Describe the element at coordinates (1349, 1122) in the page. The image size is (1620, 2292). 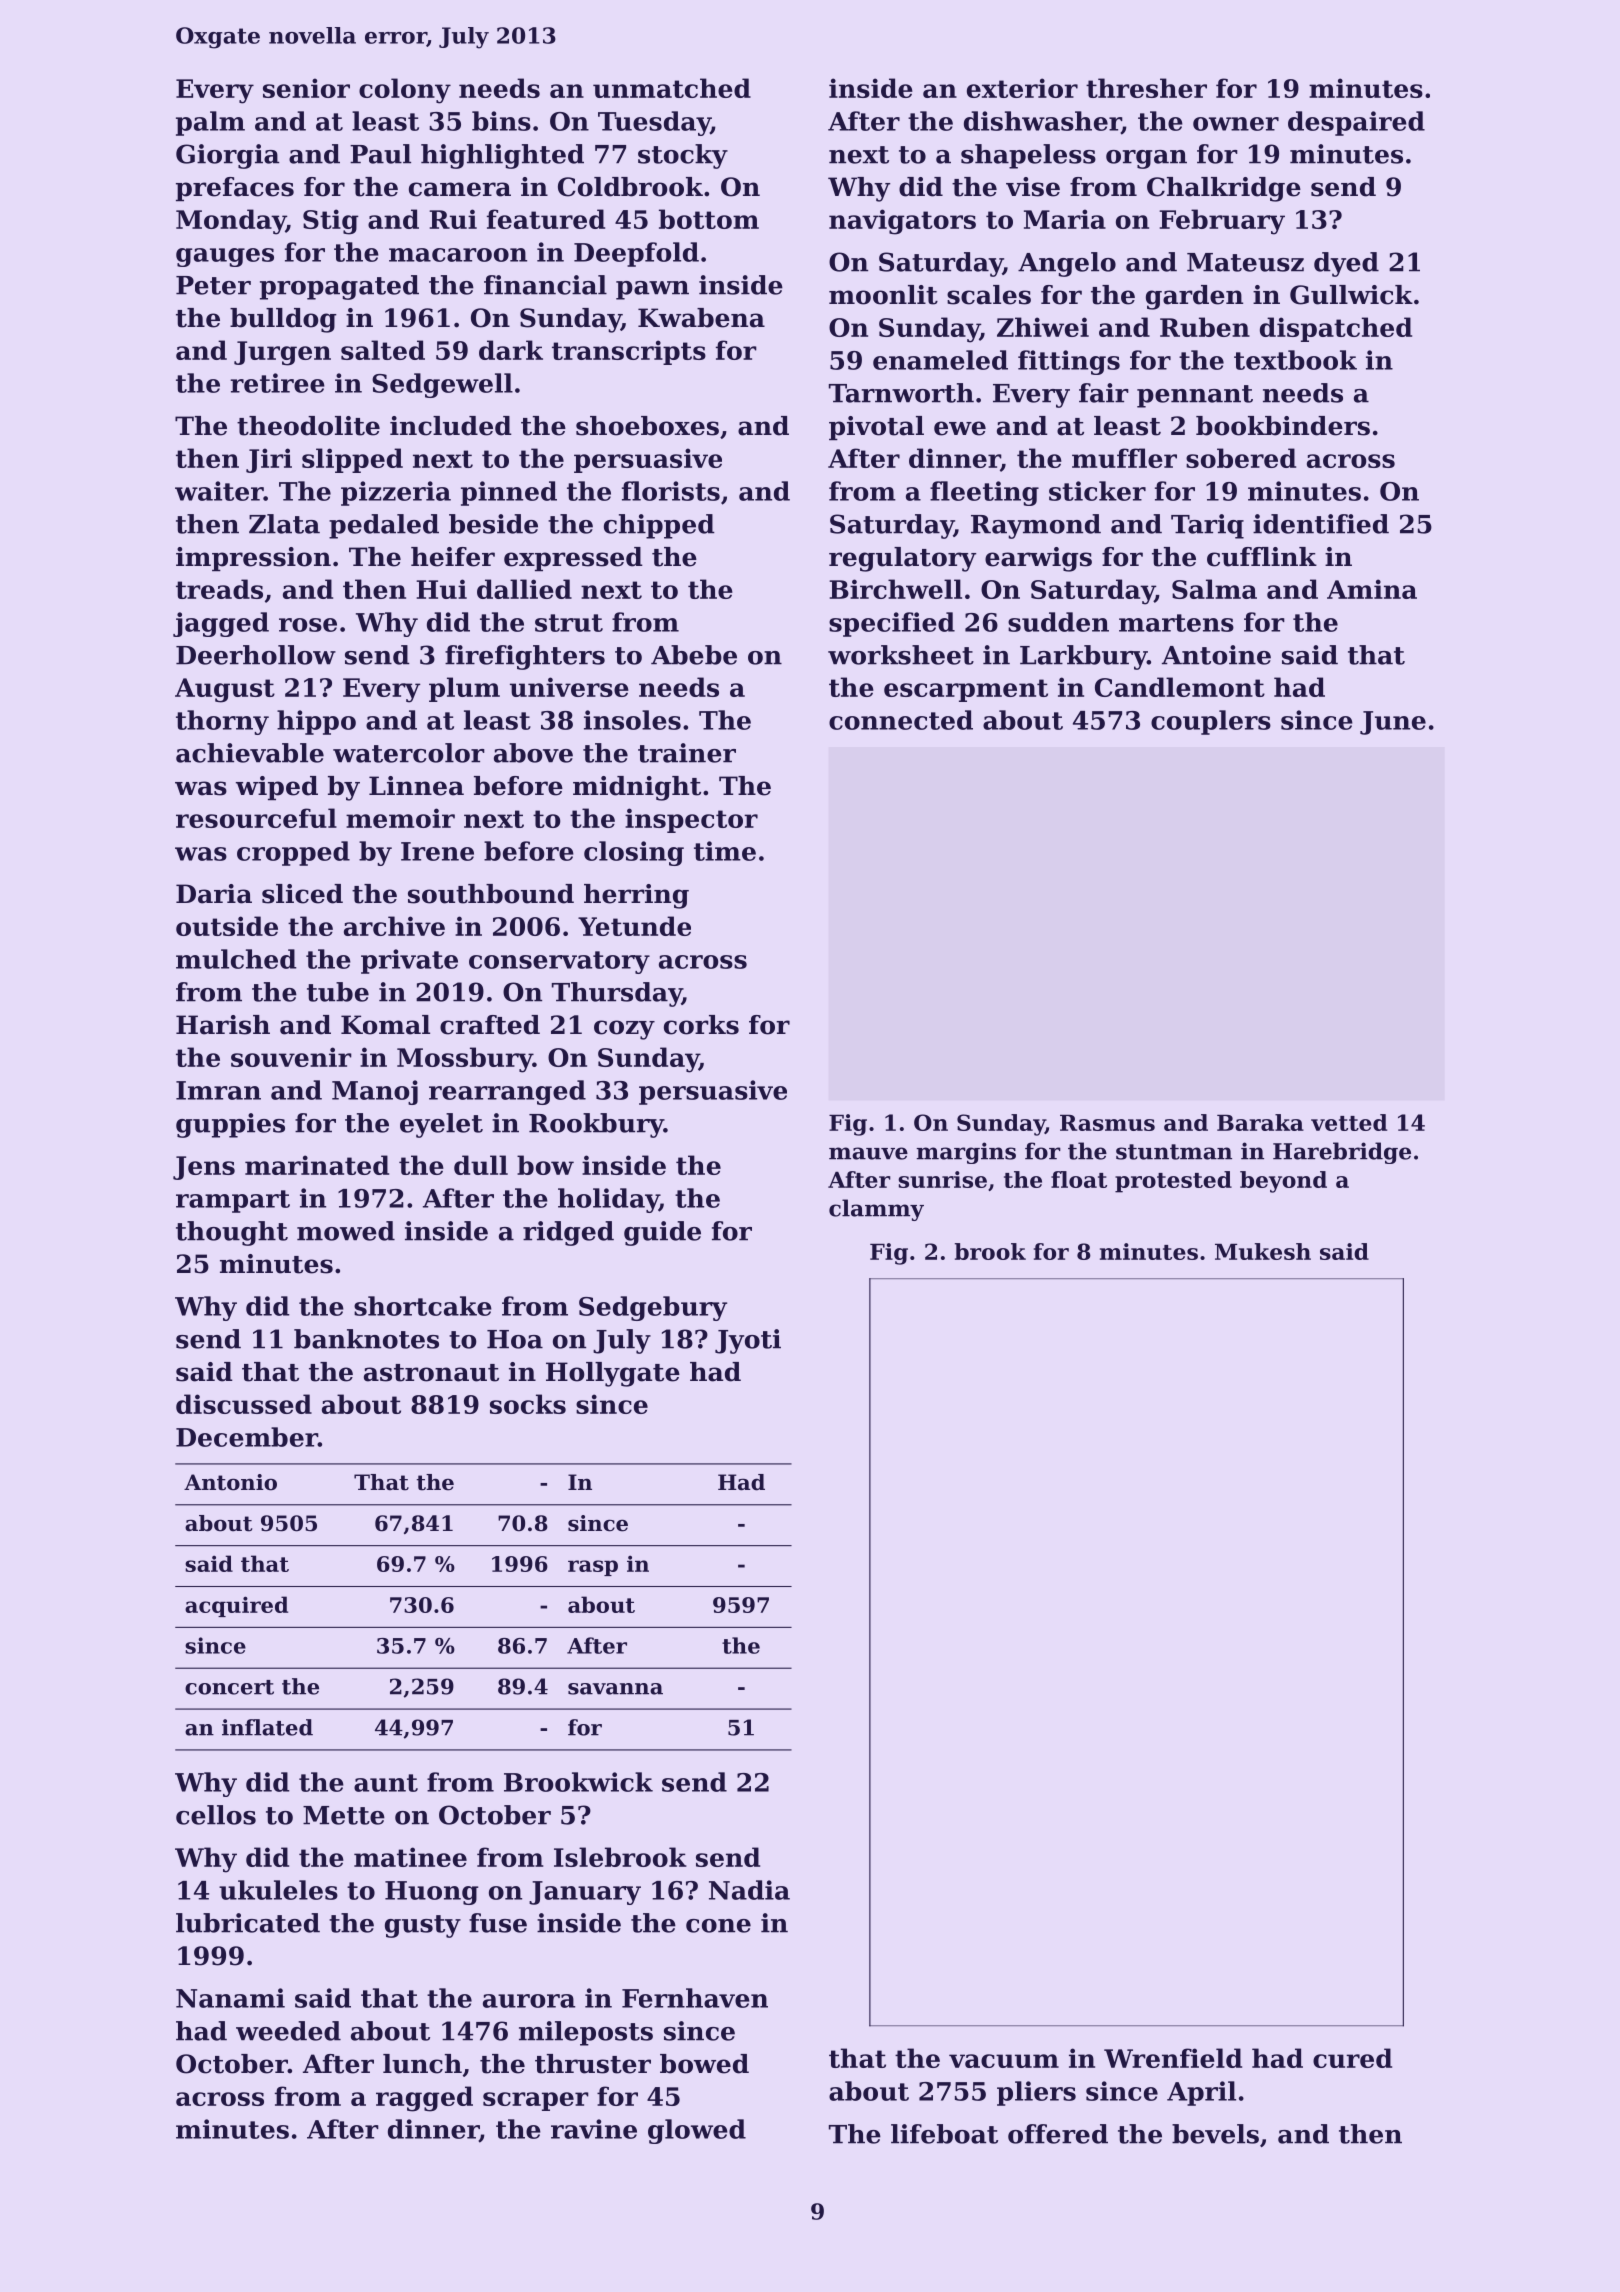
I see `vetted` at that location.
